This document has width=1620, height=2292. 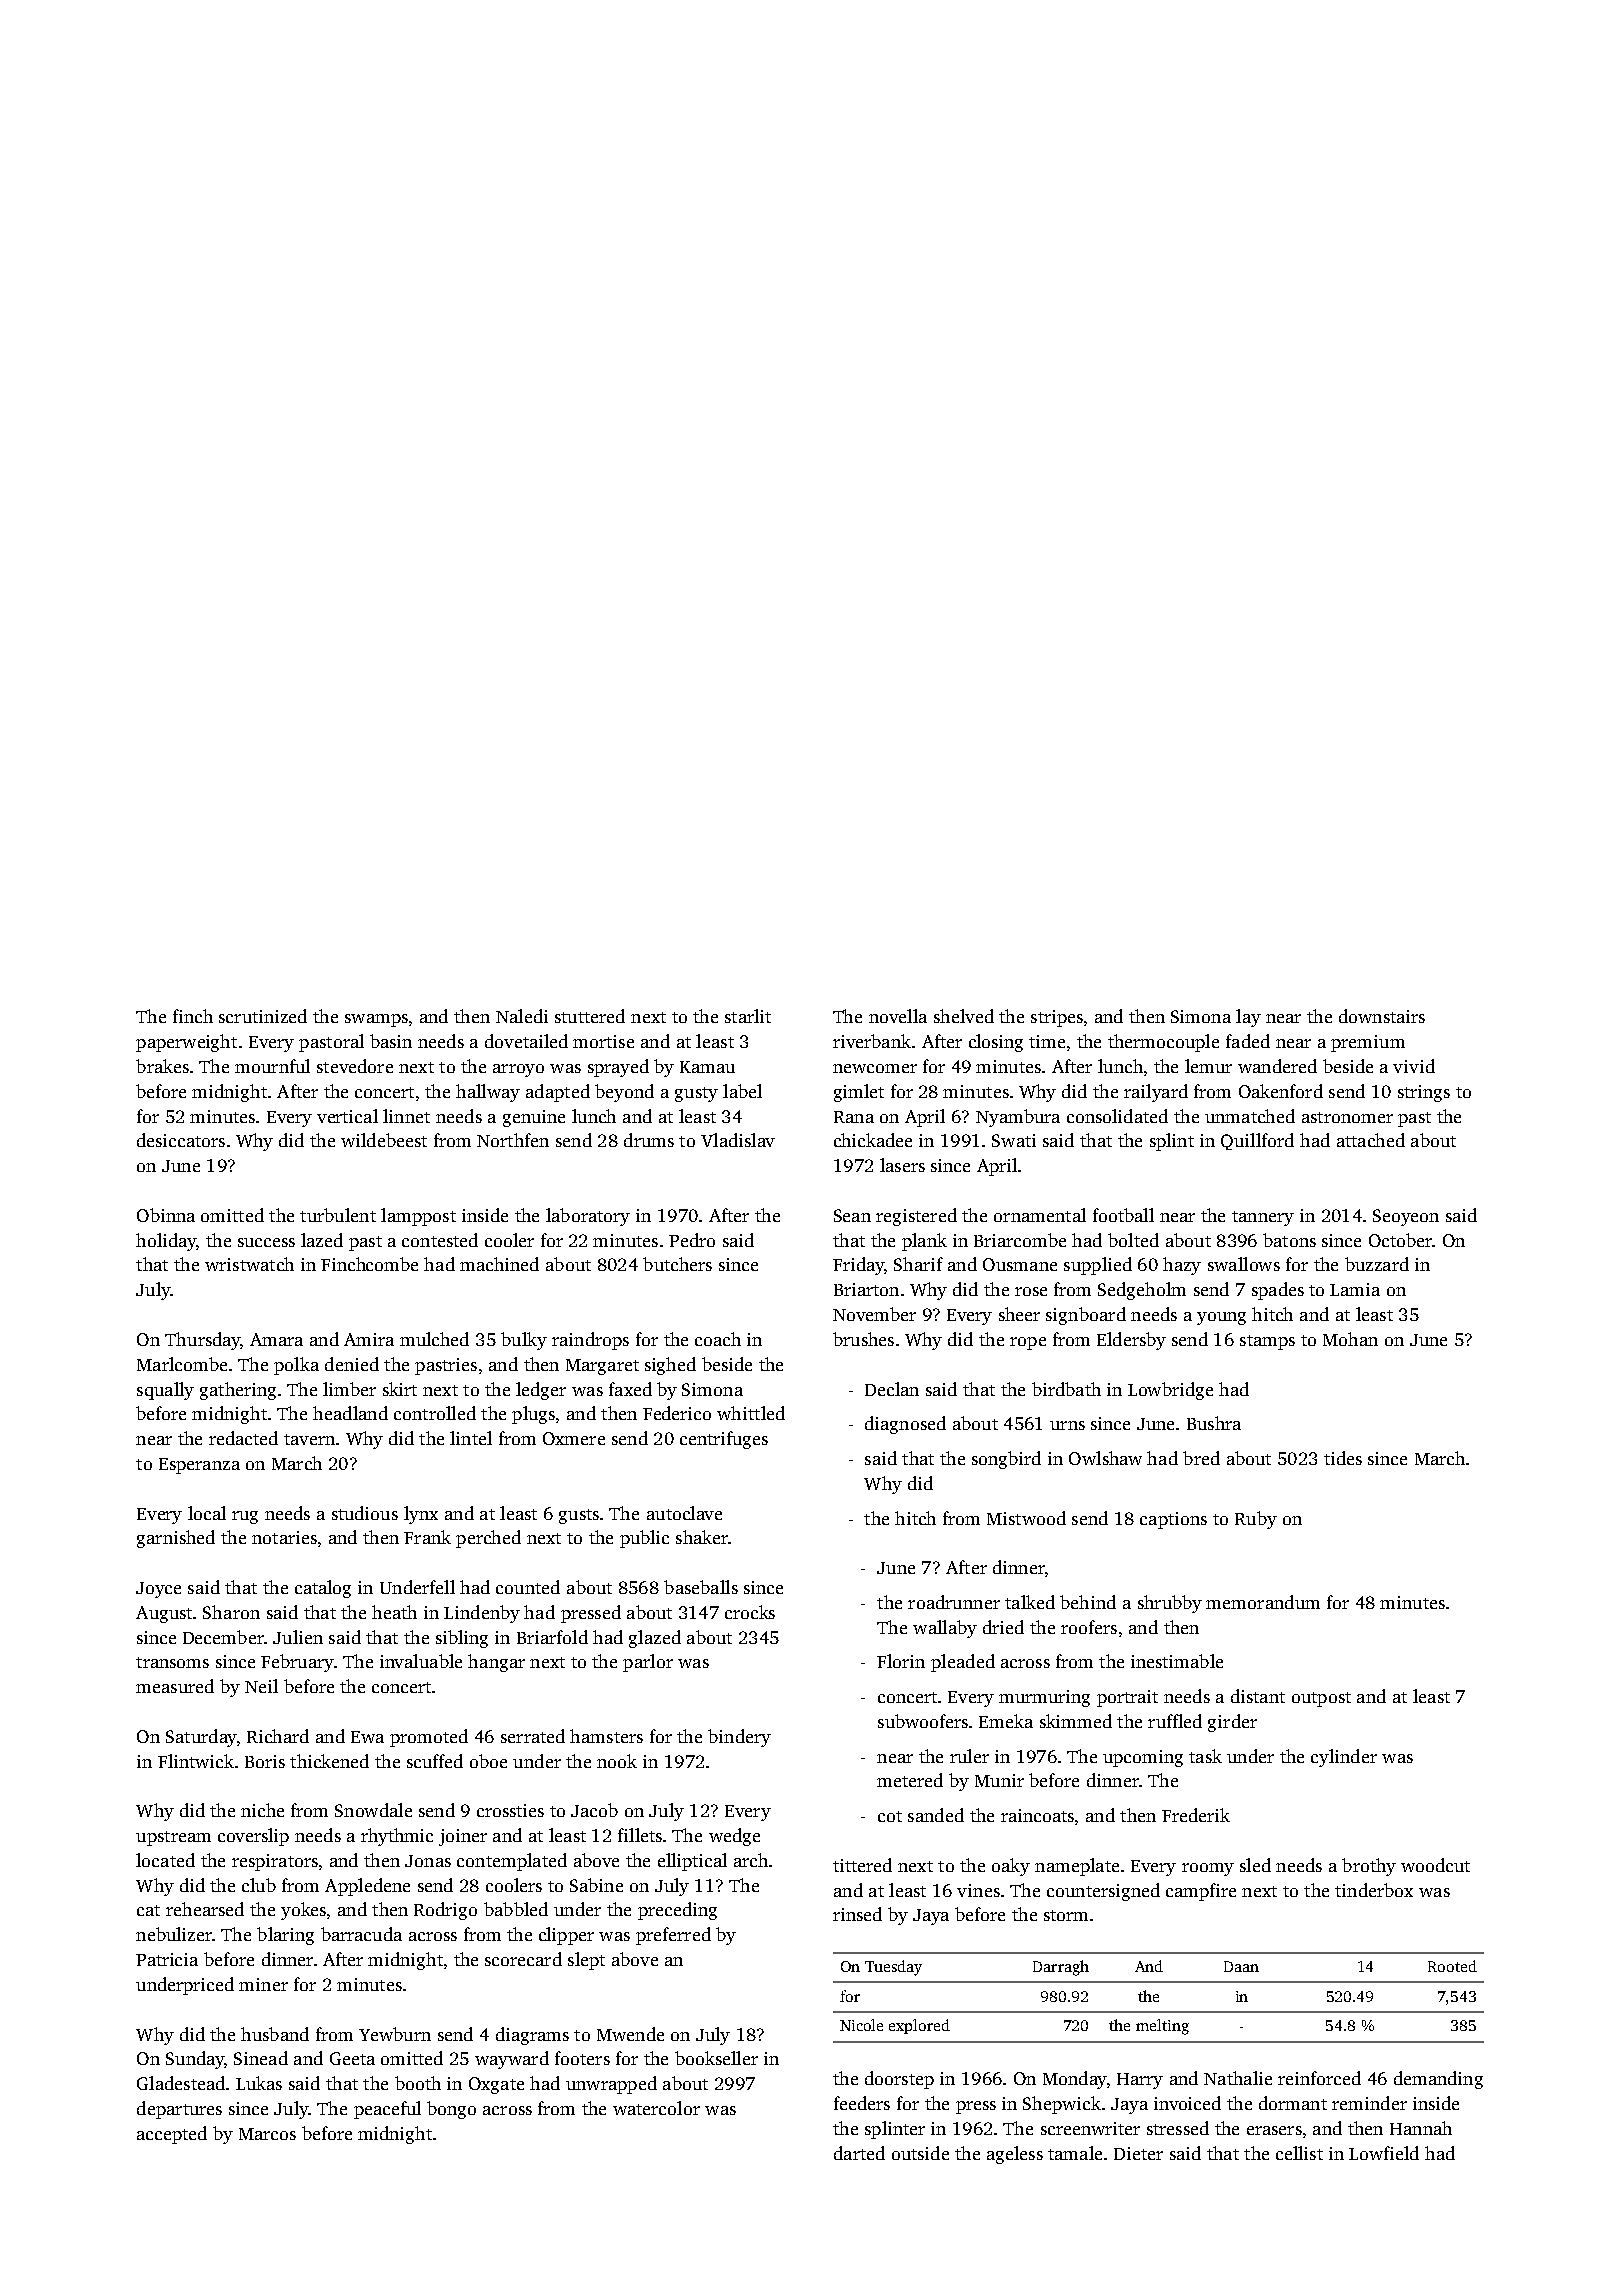 I want to click on preferred, so click(x=673, y=1936).
